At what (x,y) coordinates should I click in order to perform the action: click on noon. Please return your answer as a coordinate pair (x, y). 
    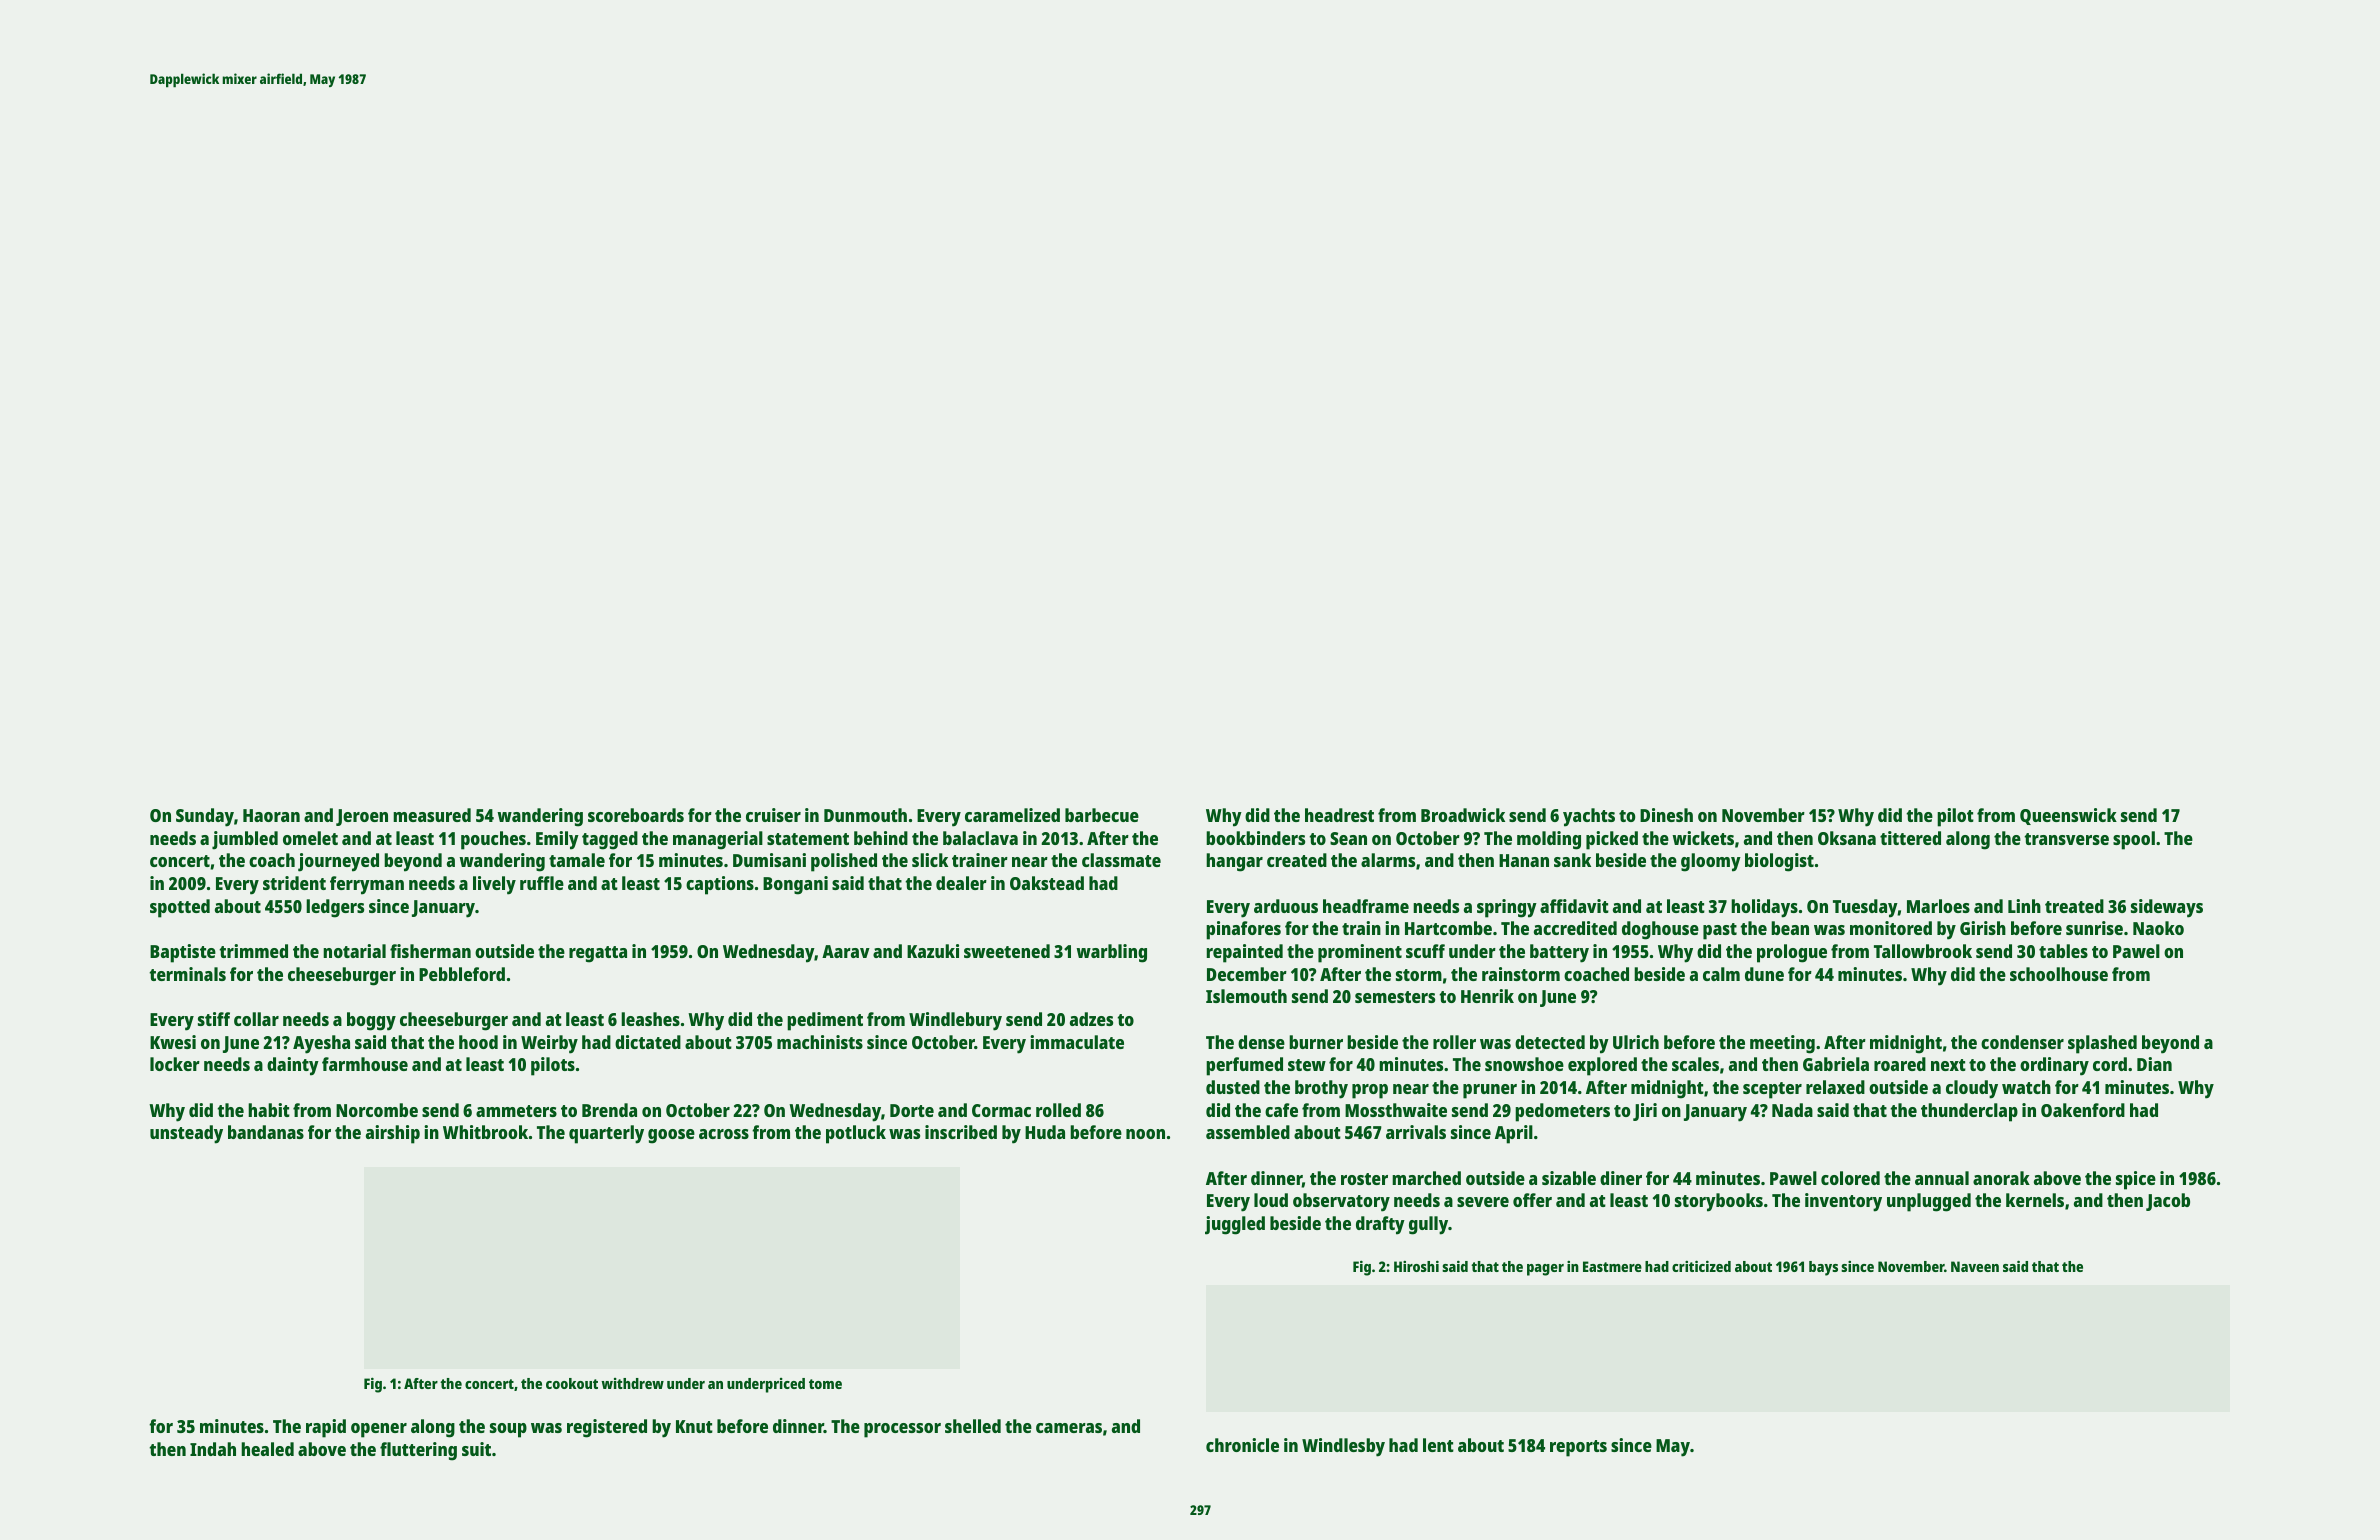
    Looking at the image, I should click on (1145, 1134).
